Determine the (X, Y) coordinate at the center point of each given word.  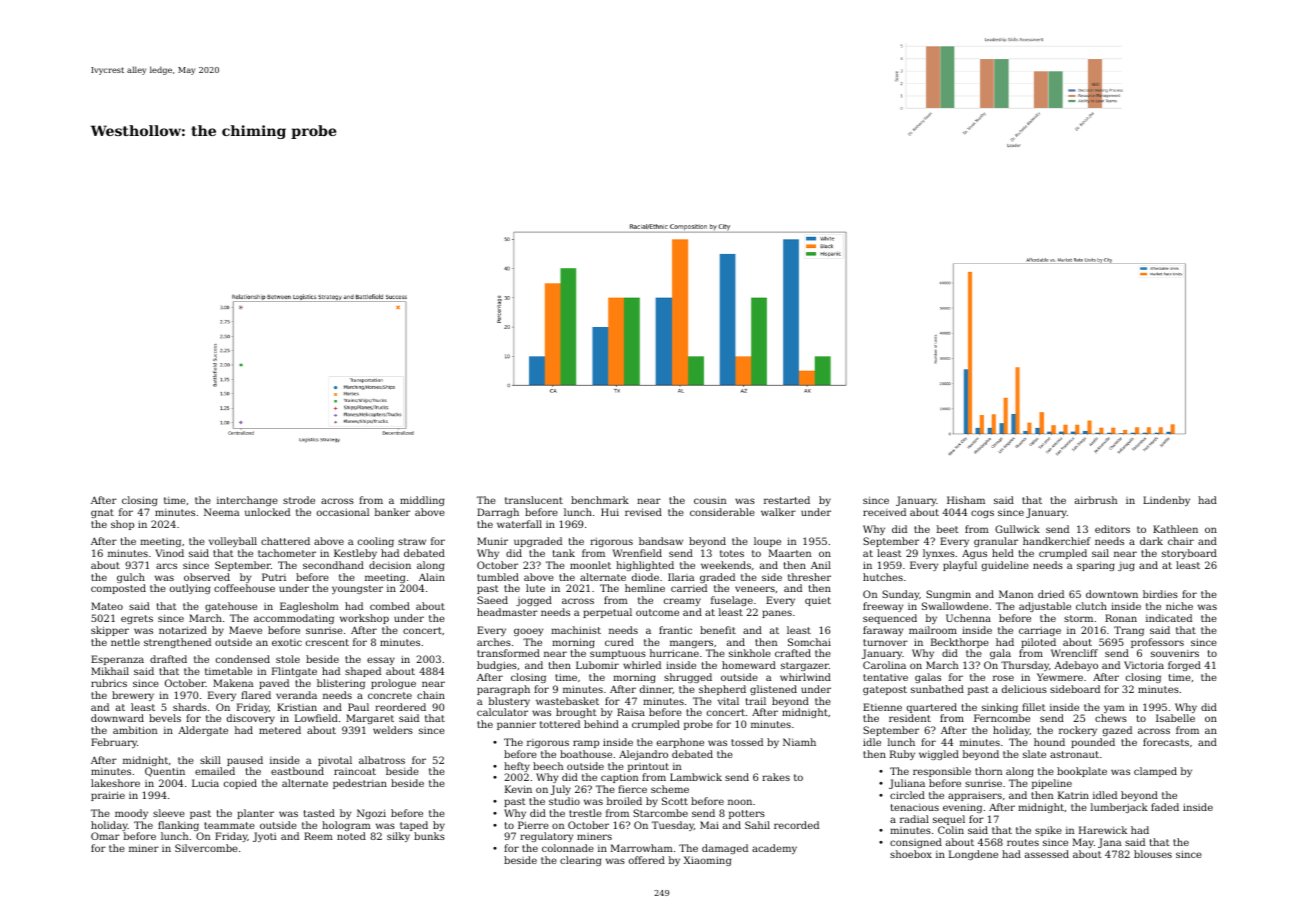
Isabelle (1175, 718)
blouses (1153, 854)
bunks (429, 836)
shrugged (688, 678)
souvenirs (1175, 653)
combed (390, 606)
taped (414, 826)
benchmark (600, 500)
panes (777, 614)
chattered (285, 541)
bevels (165, 718)
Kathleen (1175, 529)
